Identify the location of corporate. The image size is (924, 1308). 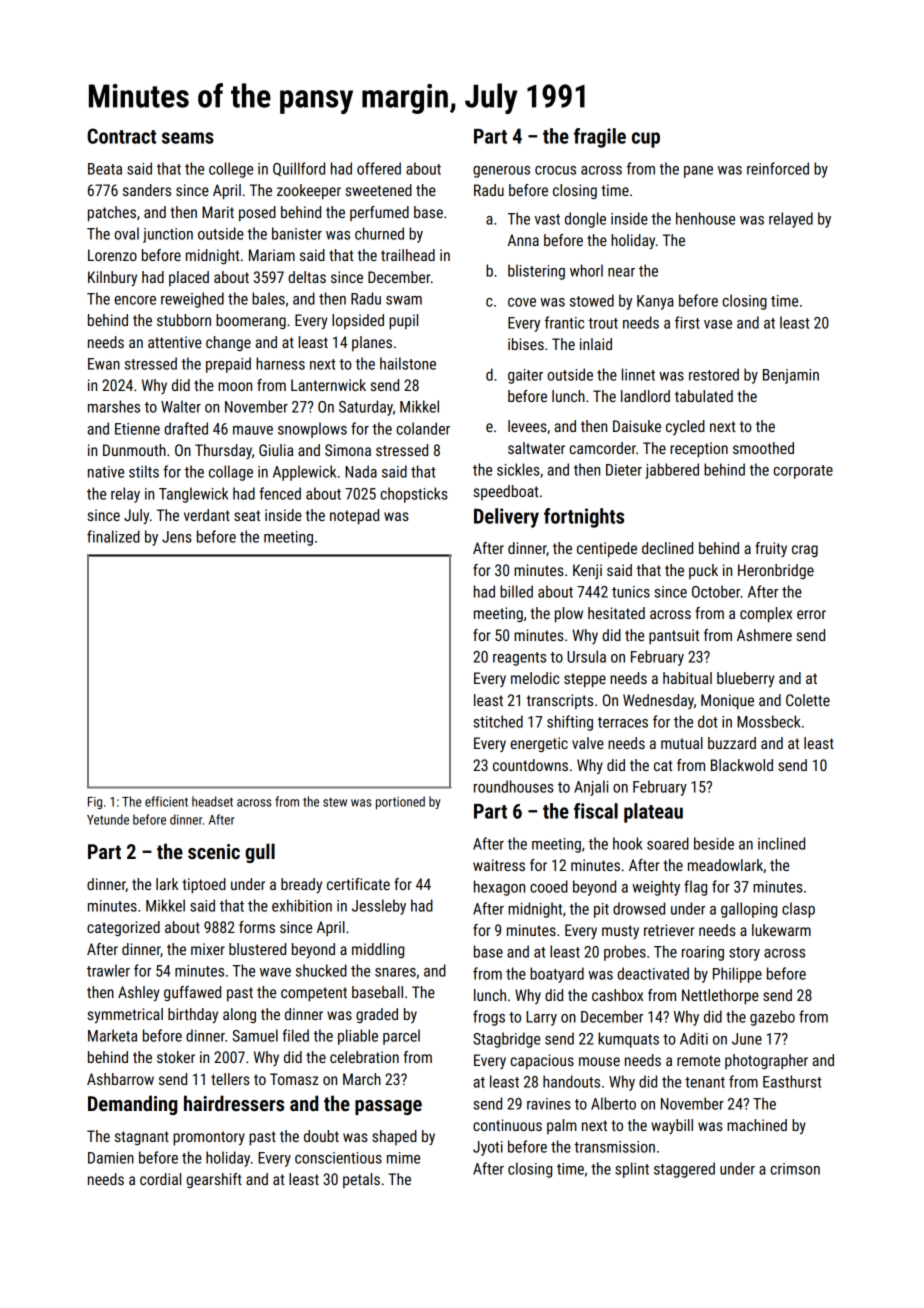
(803, 472).
